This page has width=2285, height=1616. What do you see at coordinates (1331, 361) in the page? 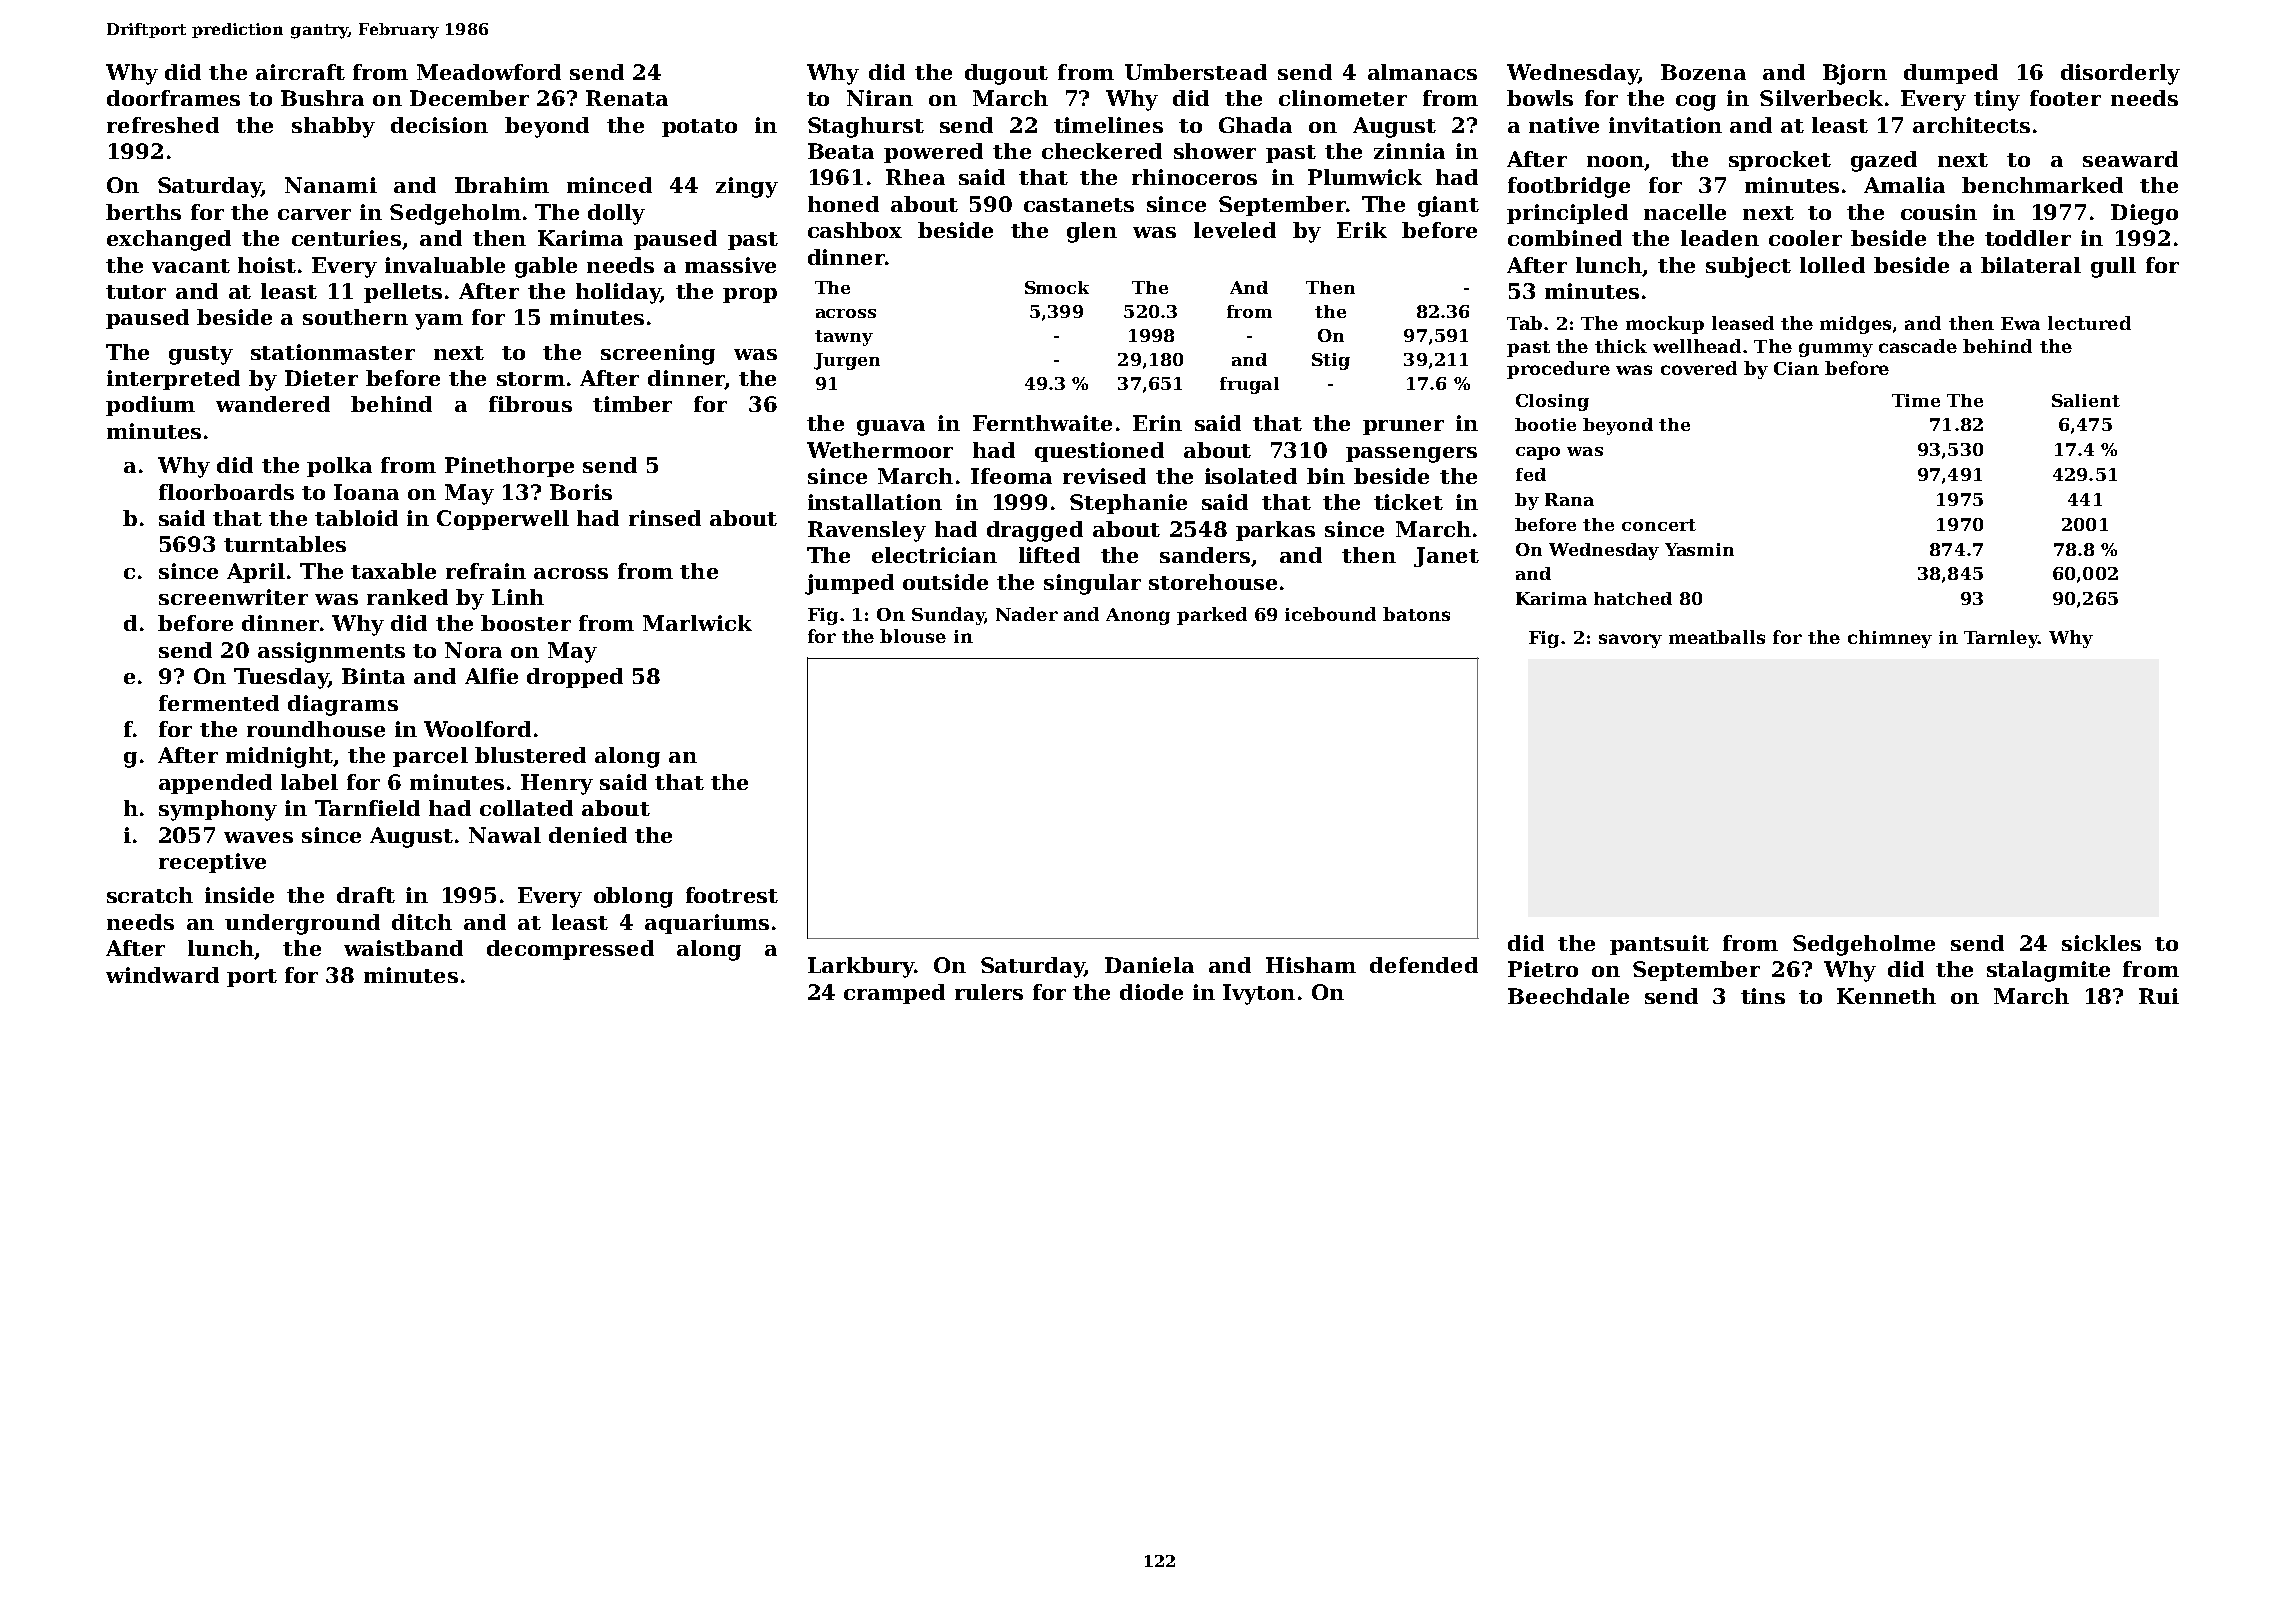
I see `Stig` at bounding box center [1331, 361].
